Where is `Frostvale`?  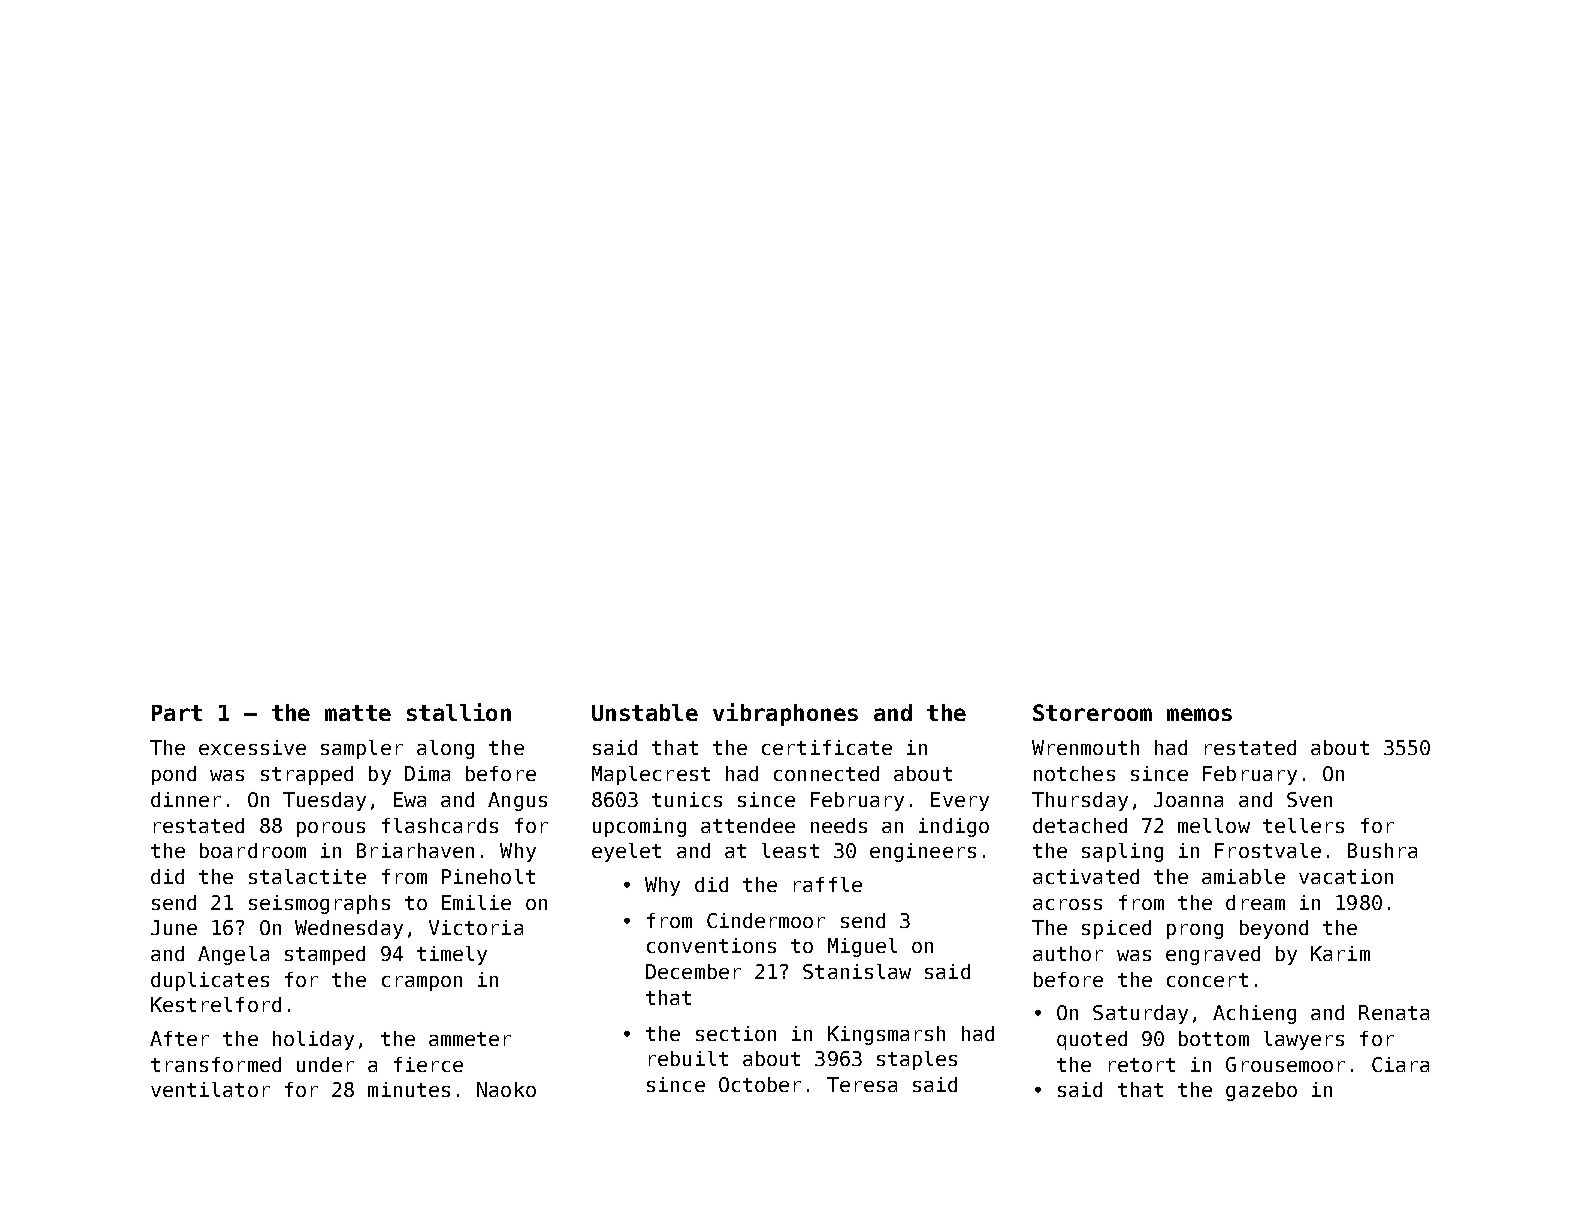
Frostvale is located at coordinates (1268, 850).
